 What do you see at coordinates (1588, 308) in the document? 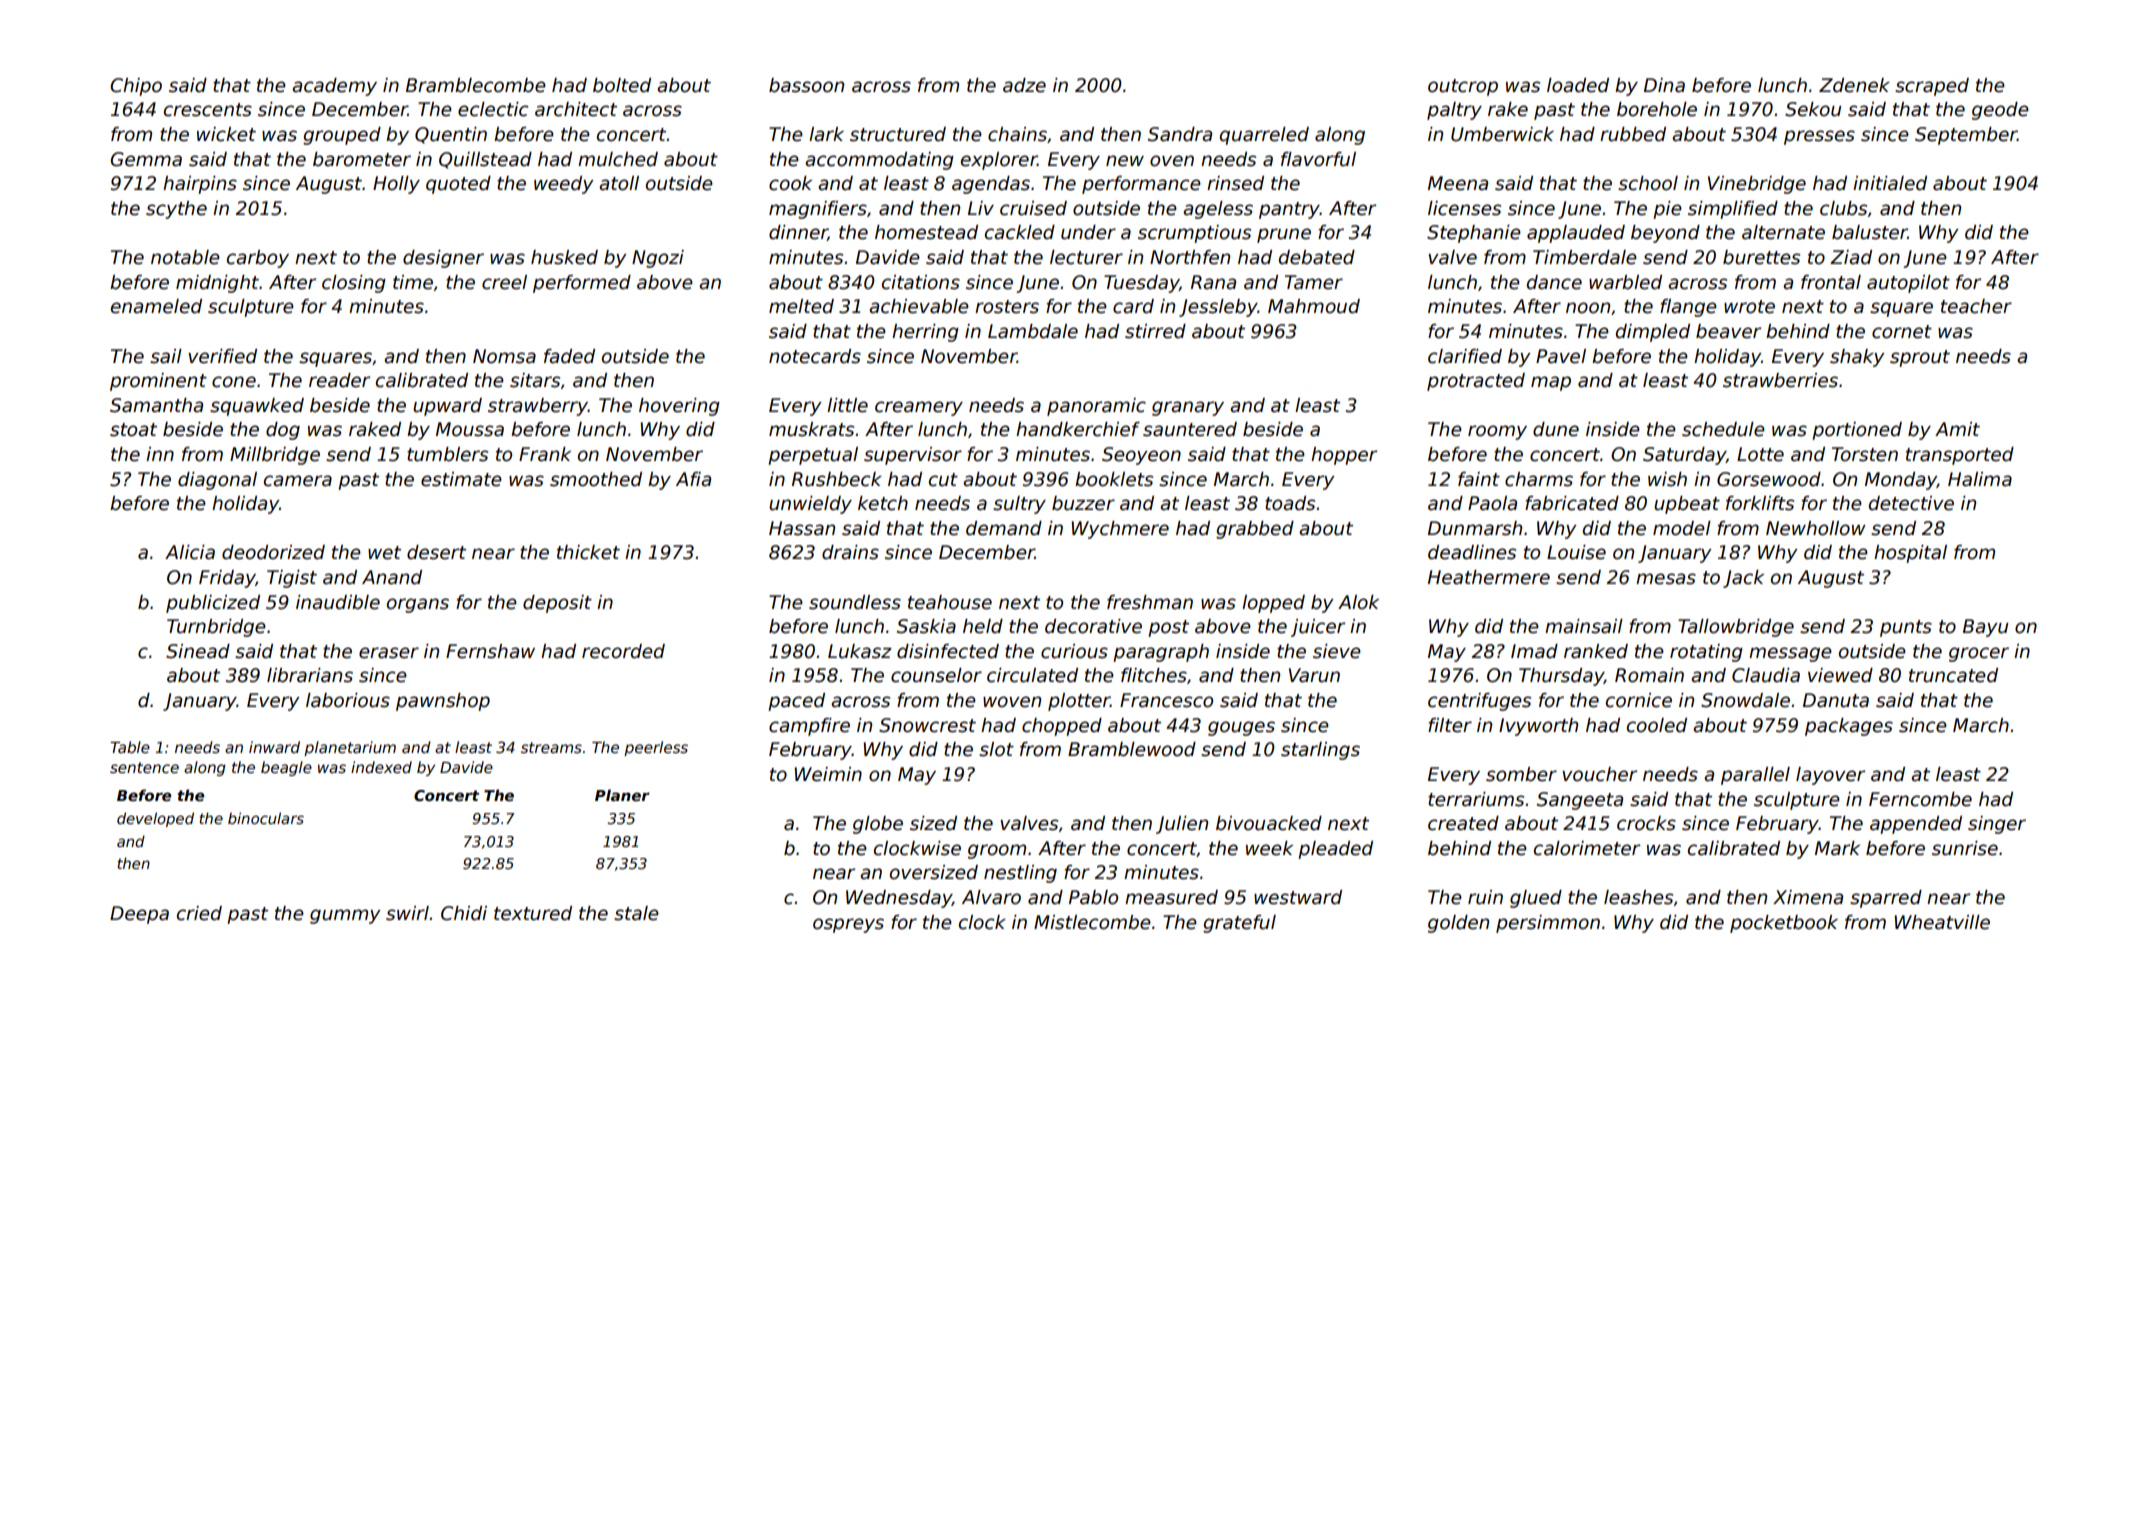
I see `noon` at bounding box center [1588, 308].
